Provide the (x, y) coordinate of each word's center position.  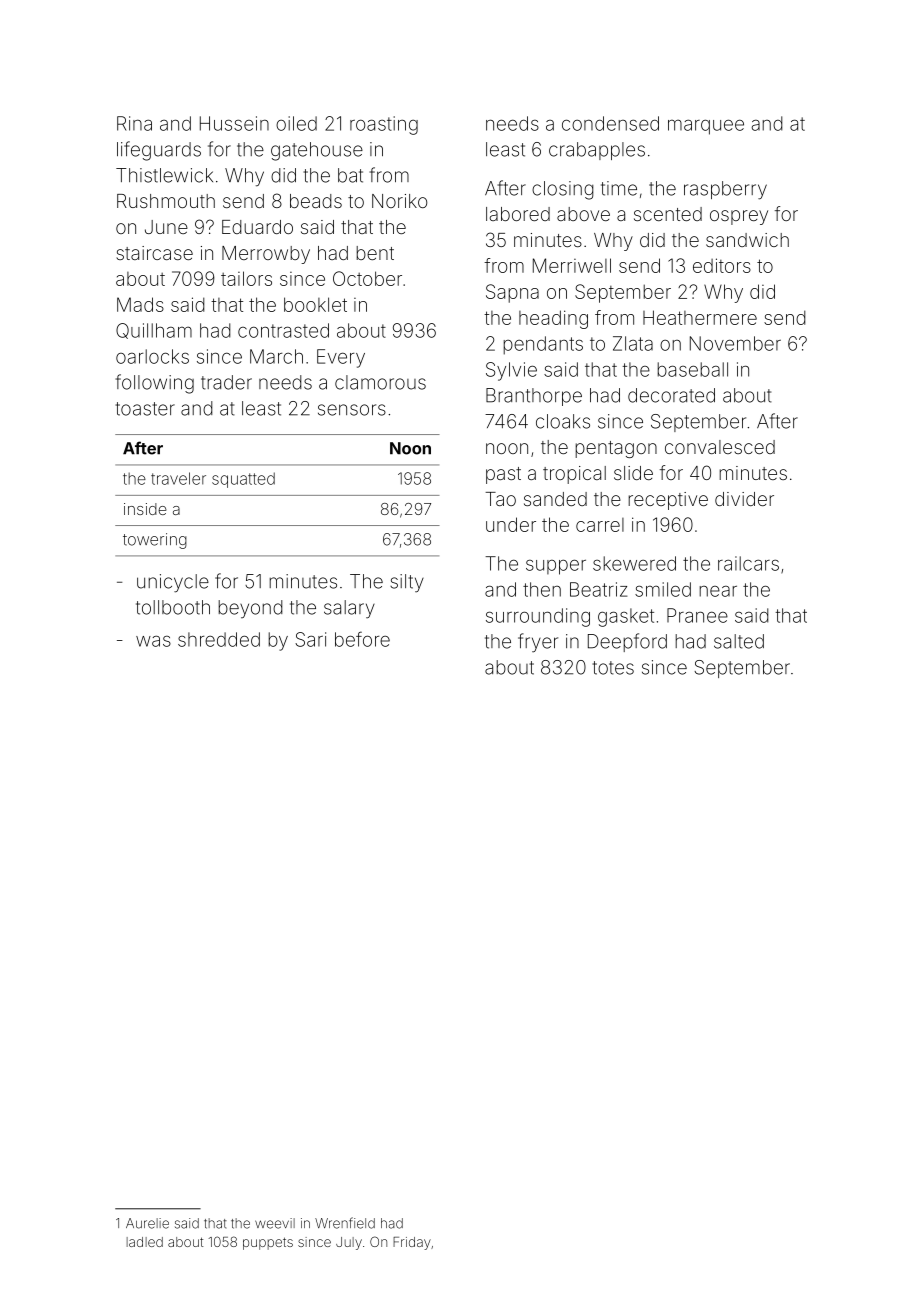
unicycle (173, 583)
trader (226, 382)
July (349, 1243)
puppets (268, 1243)
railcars (748, 563)
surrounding (538, 617)
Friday (412, 1243)
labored (518, 214)
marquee (706, 127)
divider (744, 499)
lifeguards (159, 151)
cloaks (563, 421)
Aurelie (147, 1223)
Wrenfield (345, 1223)
